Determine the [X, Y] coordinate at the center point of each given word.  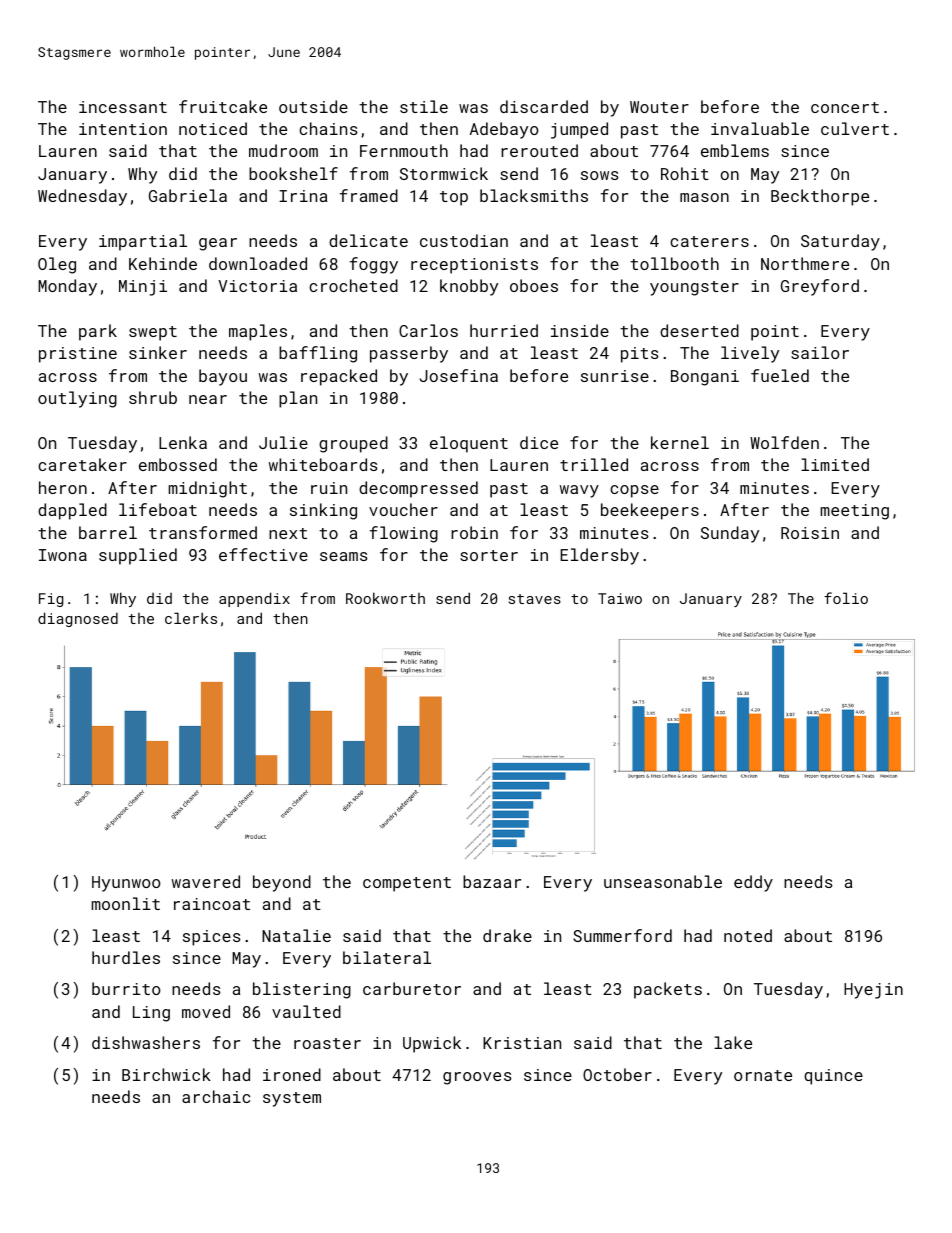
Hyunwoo [126, 884]
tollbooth [674, 263]
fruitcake [223, 106]
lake [733, 1042]
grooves [477, 1078]
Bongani [705, 378]
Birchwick [166, 1074]
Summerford [622, 935]
